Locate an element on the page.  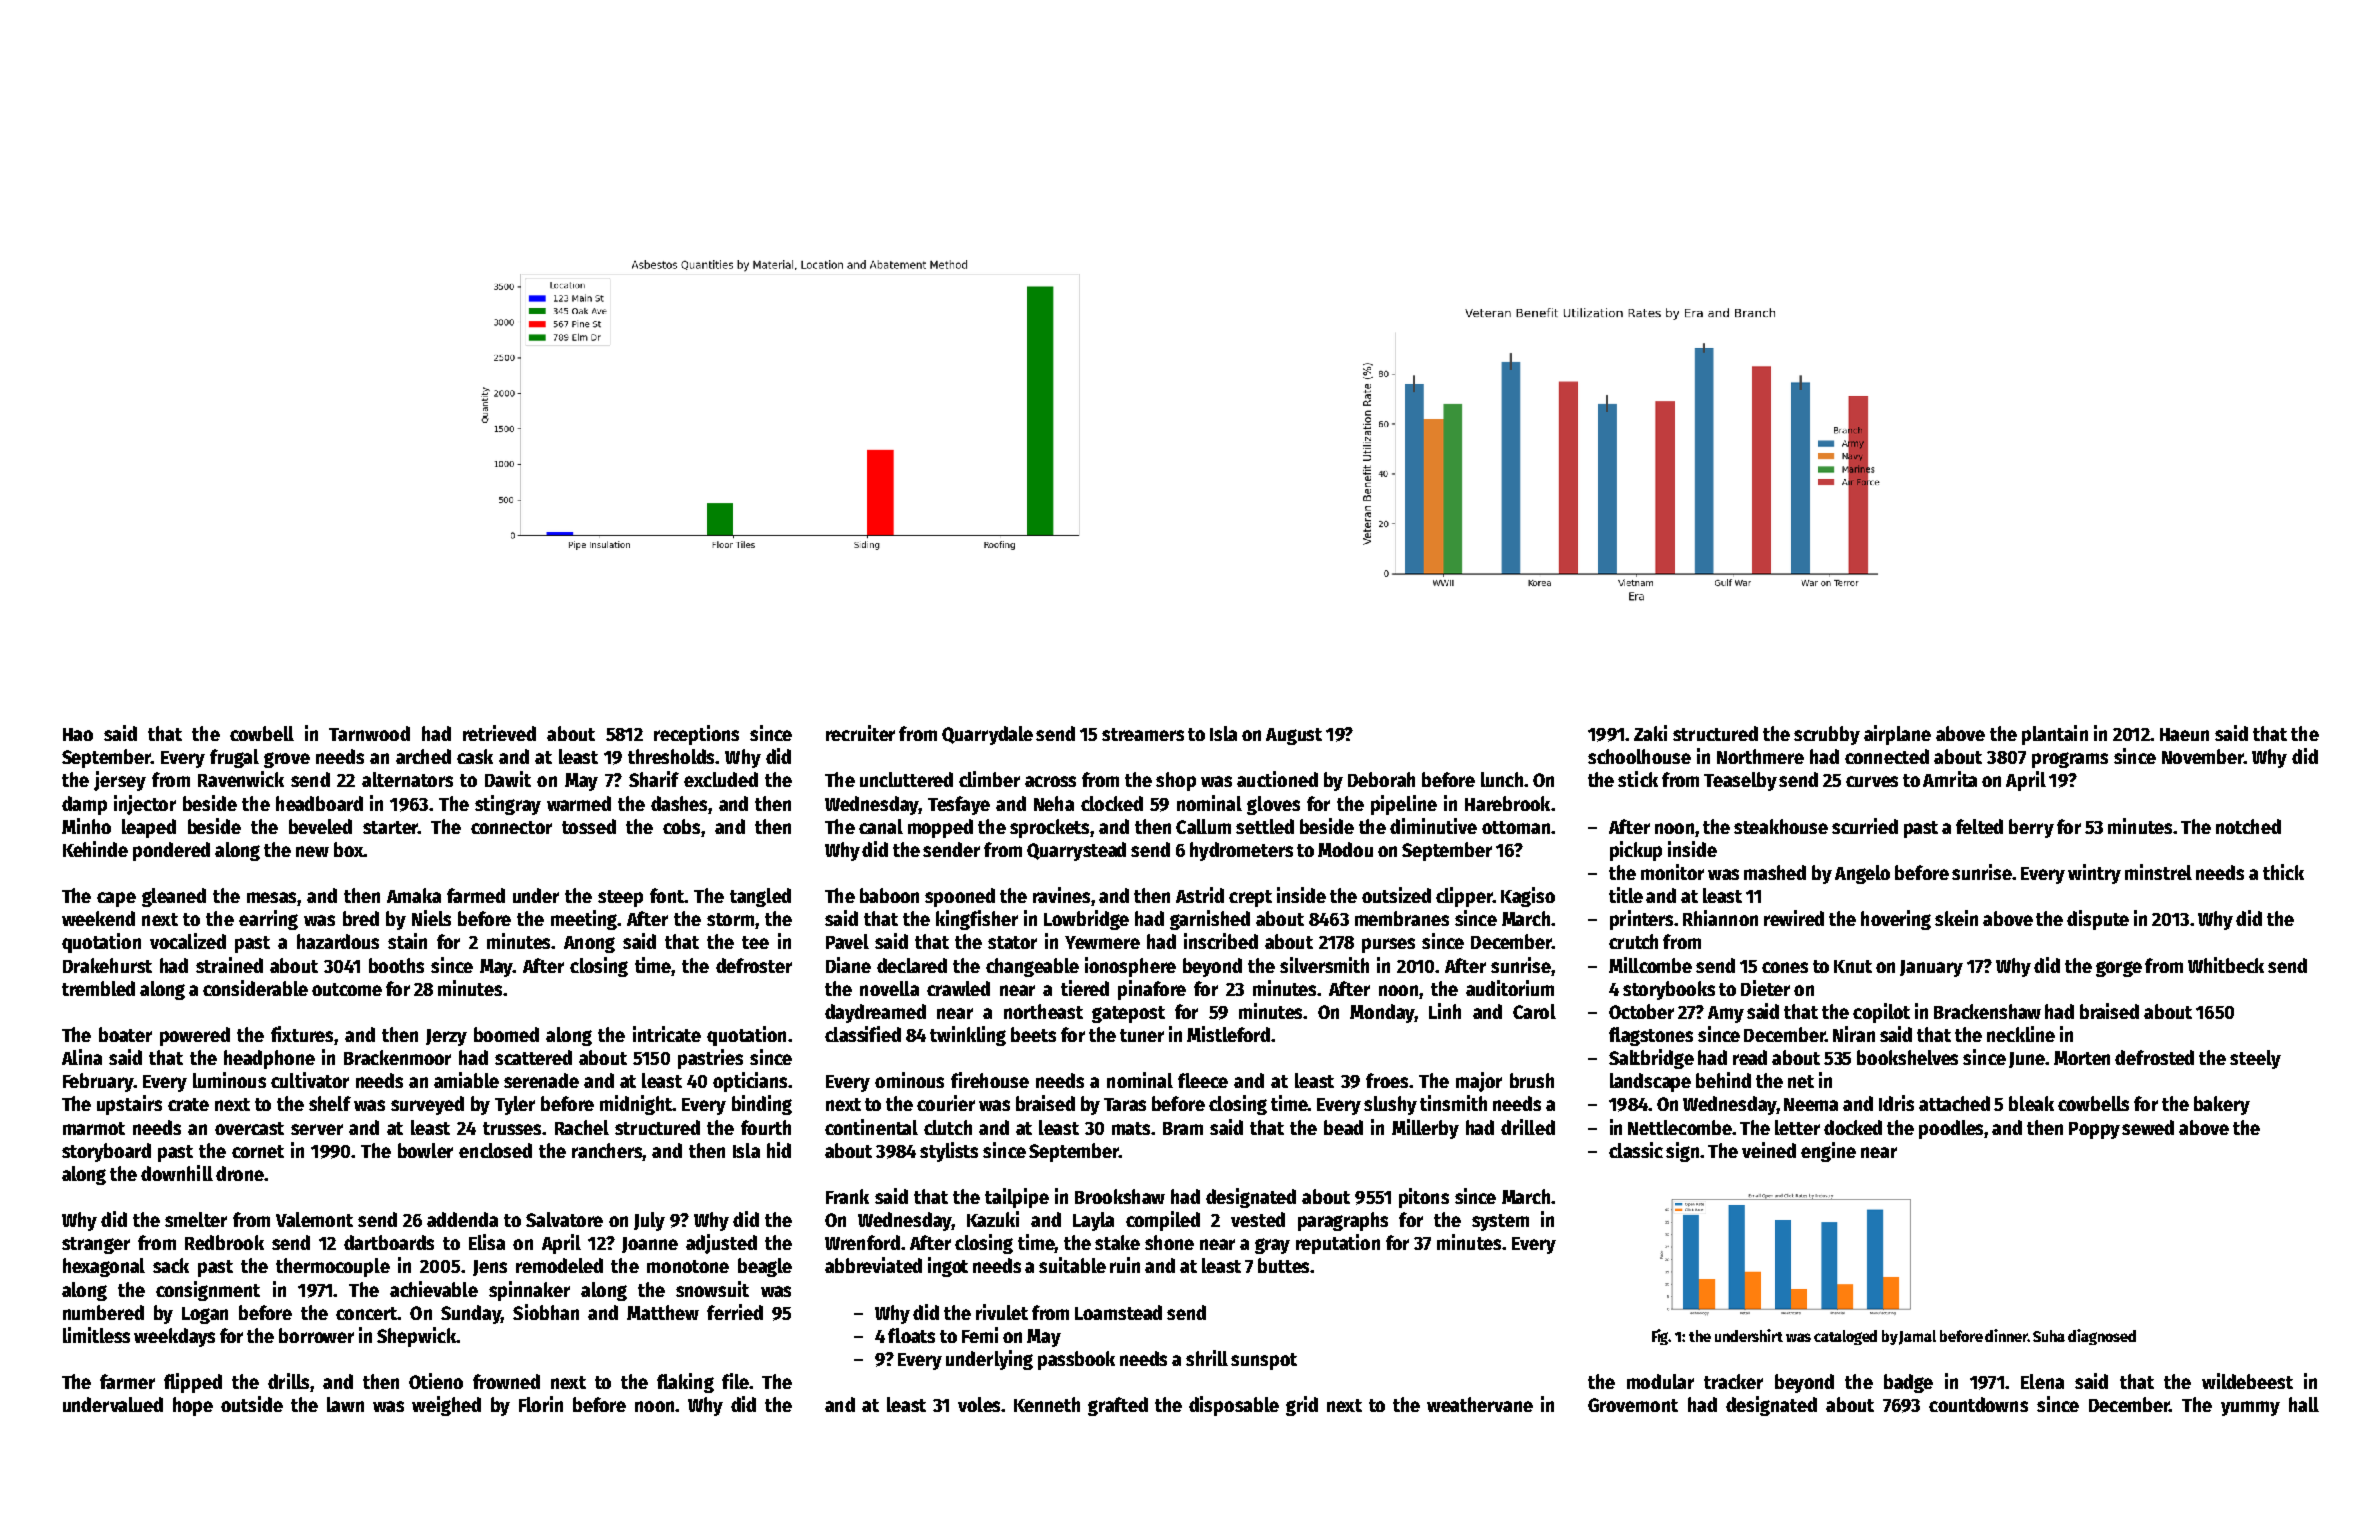
Haeun is located at coordinates (2184, 734).
